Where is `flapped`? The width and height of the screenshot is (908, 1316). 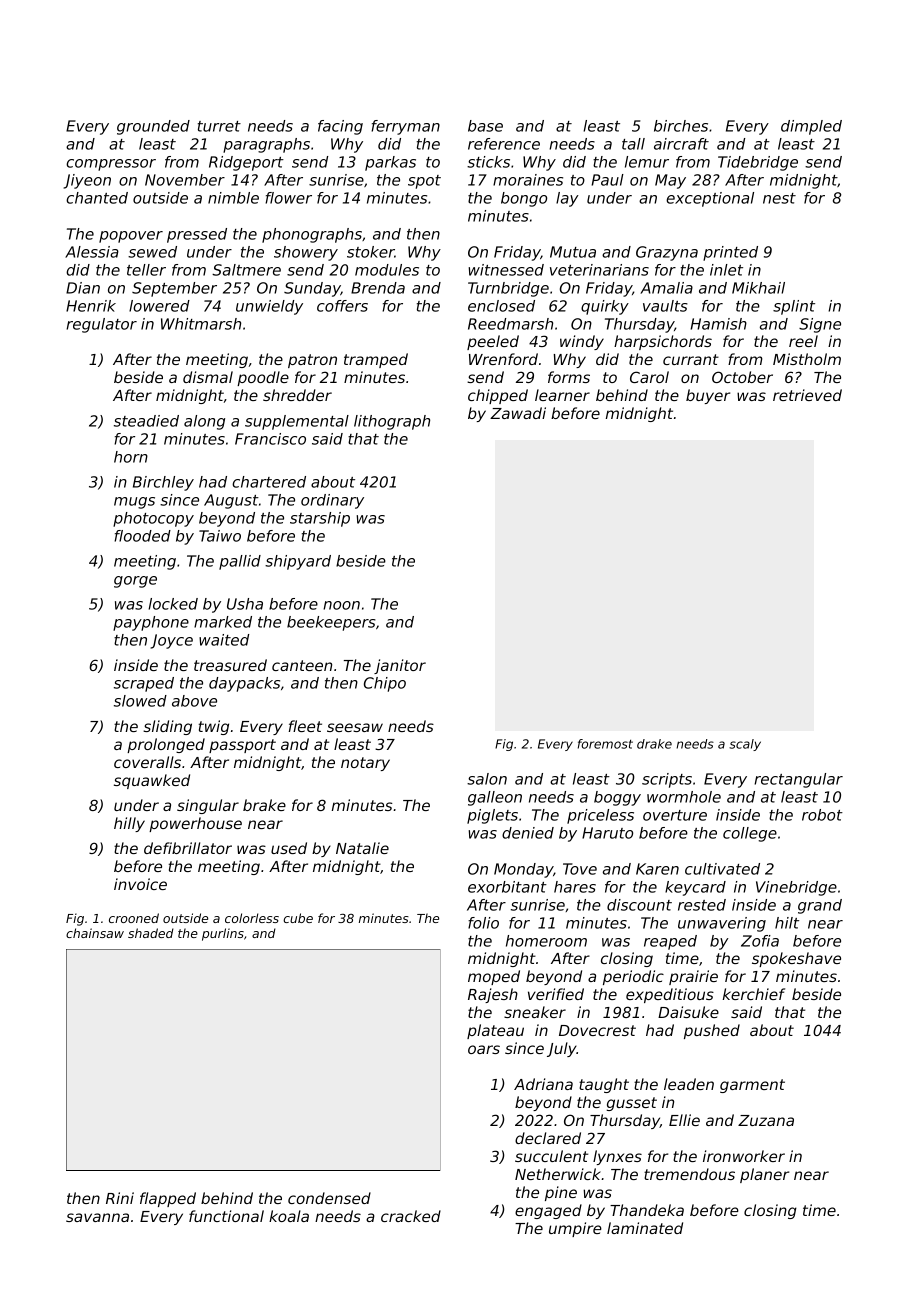
flapped is located at coordinates (168, 1199).
